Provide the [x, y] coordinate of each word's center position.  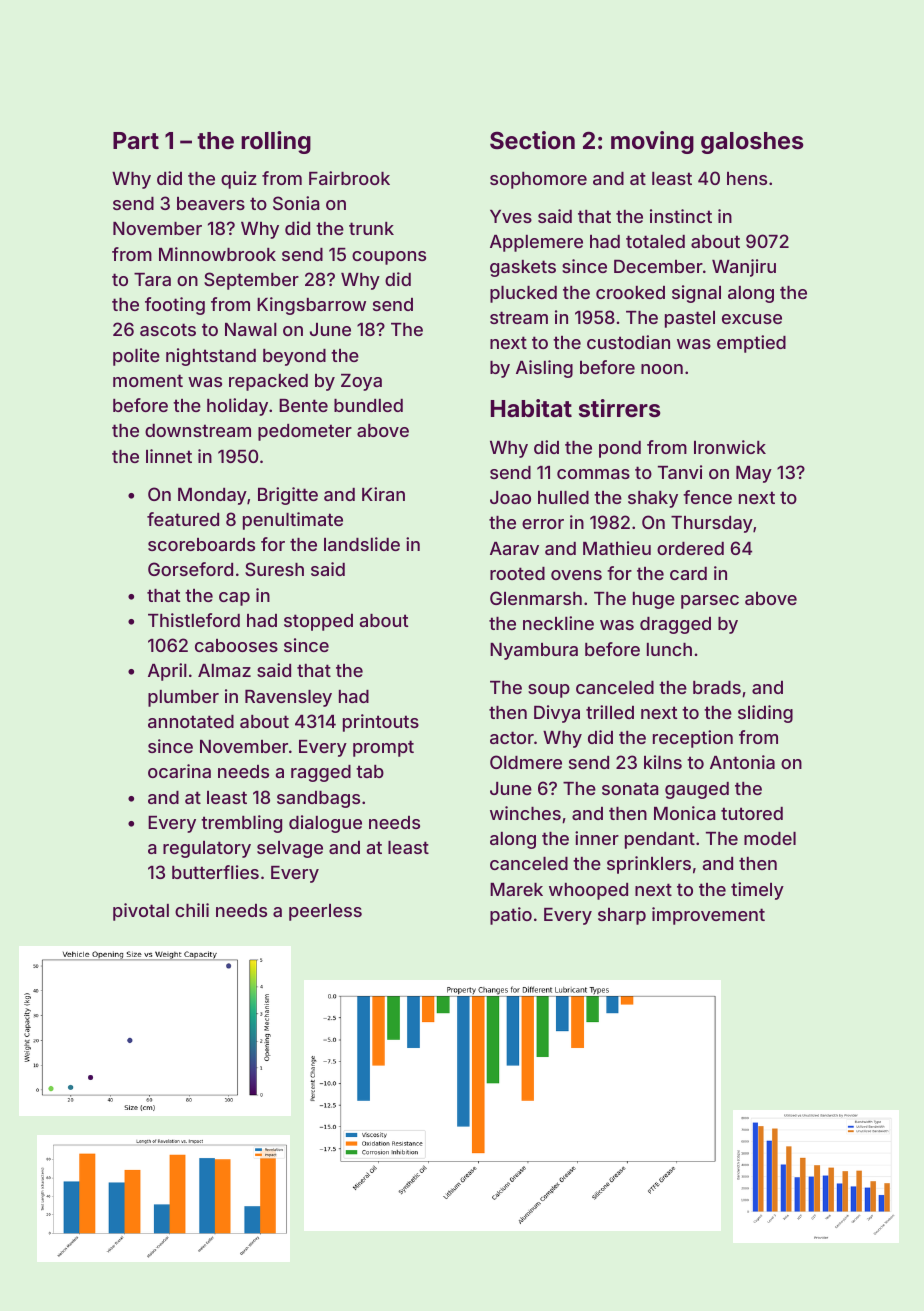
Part [136, 140]
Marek [516, 889]
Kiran [383, 494]
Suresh [274, 569]
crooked [630, 292]
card [688, 573]
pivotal [141, 912]
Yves [511, 216]
